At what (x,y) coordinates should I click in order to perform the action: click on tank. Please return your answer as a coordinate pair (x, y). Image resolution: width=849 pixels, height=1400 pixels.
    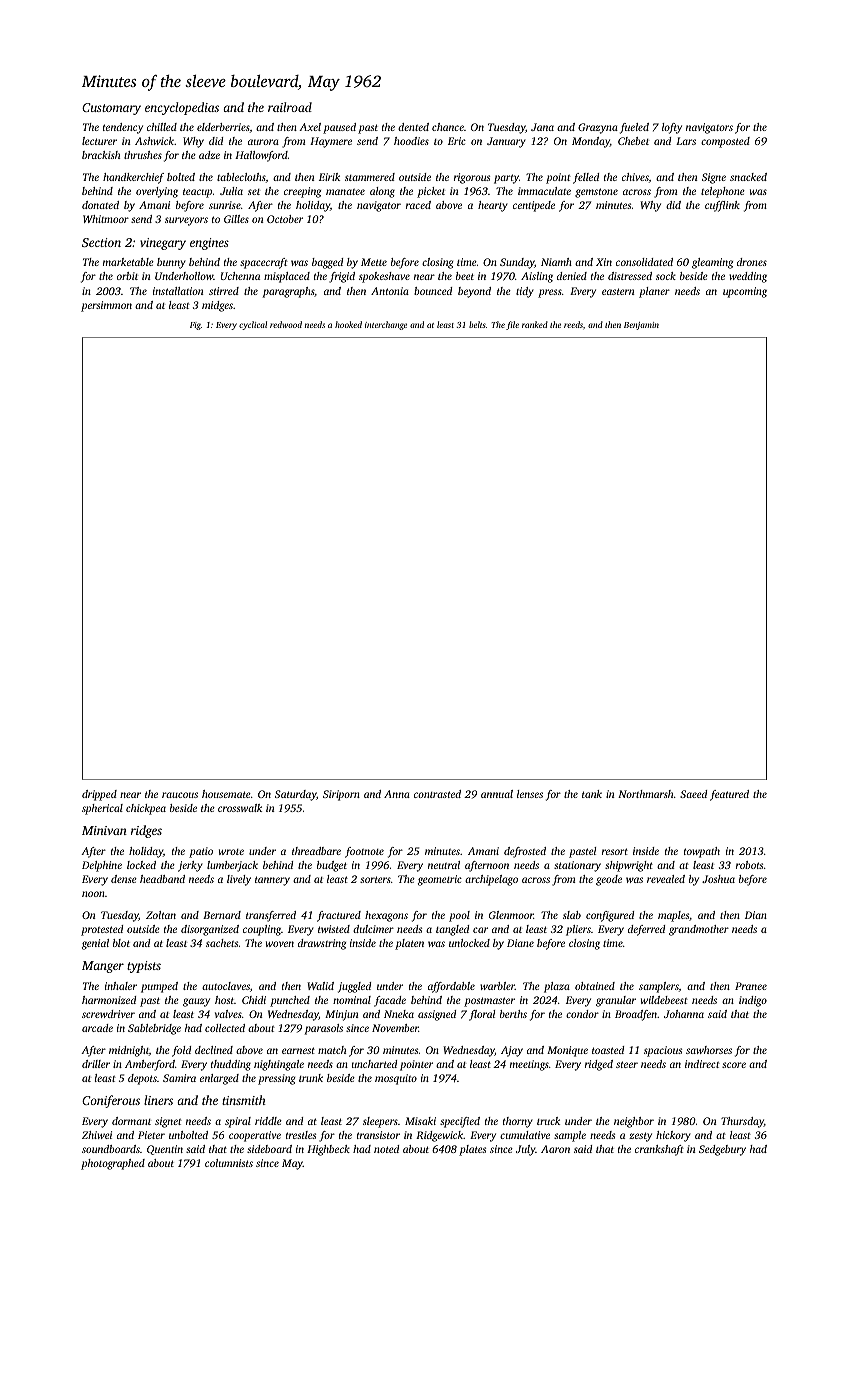
    Looking at the image, I should click on (592, 794).
